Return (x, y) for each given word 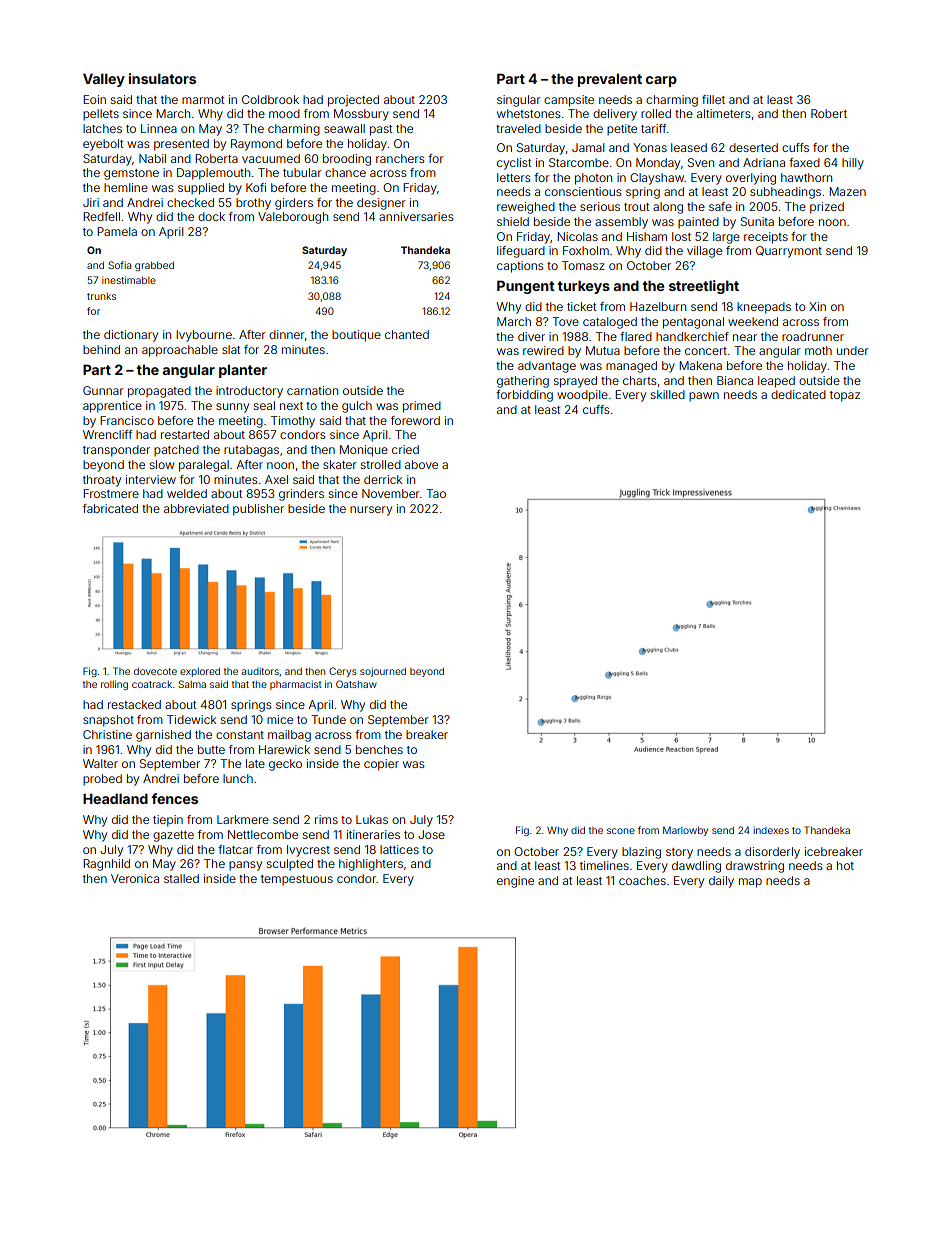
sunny (232, 408)
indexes (771, 830)
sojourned (383, 672)
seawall (344, 128)
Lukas (372, 819)
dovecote (155, 671)
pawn (704, 396)
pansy (245, 866)
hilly (853, 164)
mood (284, 113)
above (421, 464)
